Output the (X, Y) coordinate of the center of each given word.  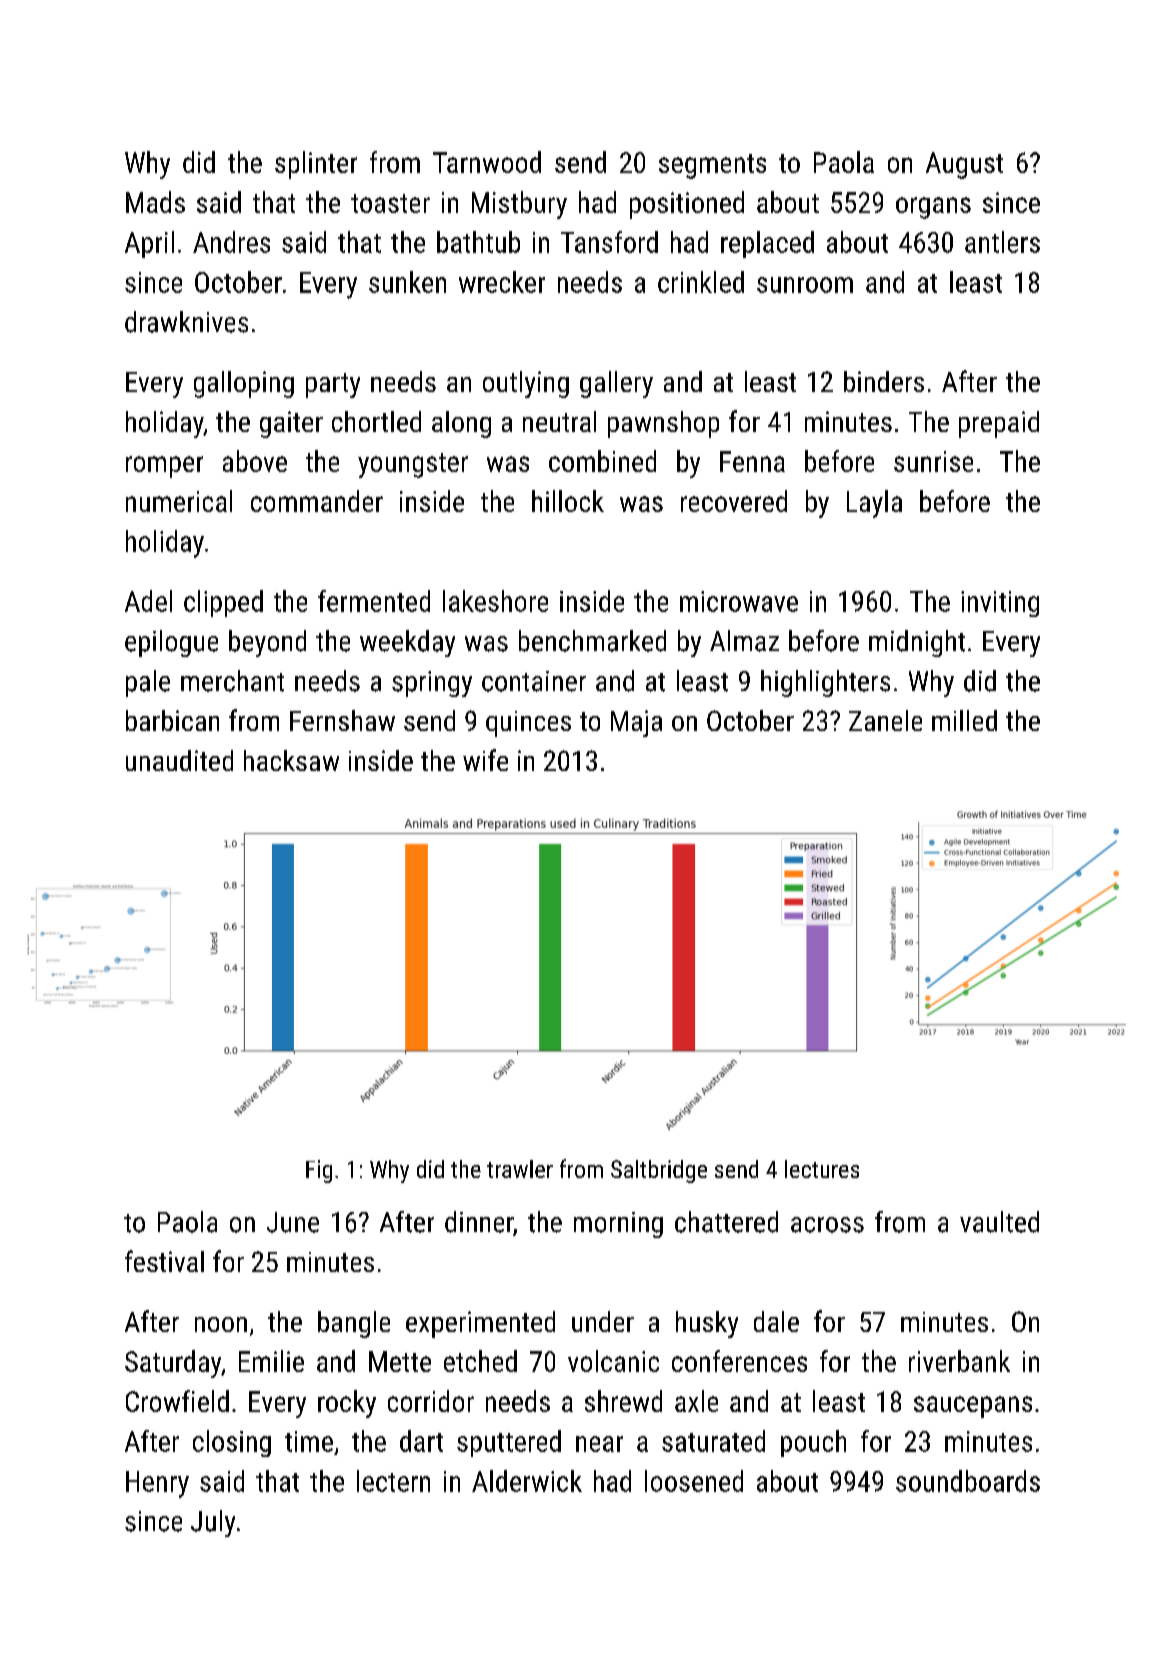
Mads (155, 202)
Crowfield (177, 1401)
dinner (479, 1222)
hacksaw (291, 760)
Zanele (885, 720)
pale (148, 683)
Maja (636, 723)
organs (933, 208)
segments (712, 166)
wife (485, 760)
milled (964, 720)
